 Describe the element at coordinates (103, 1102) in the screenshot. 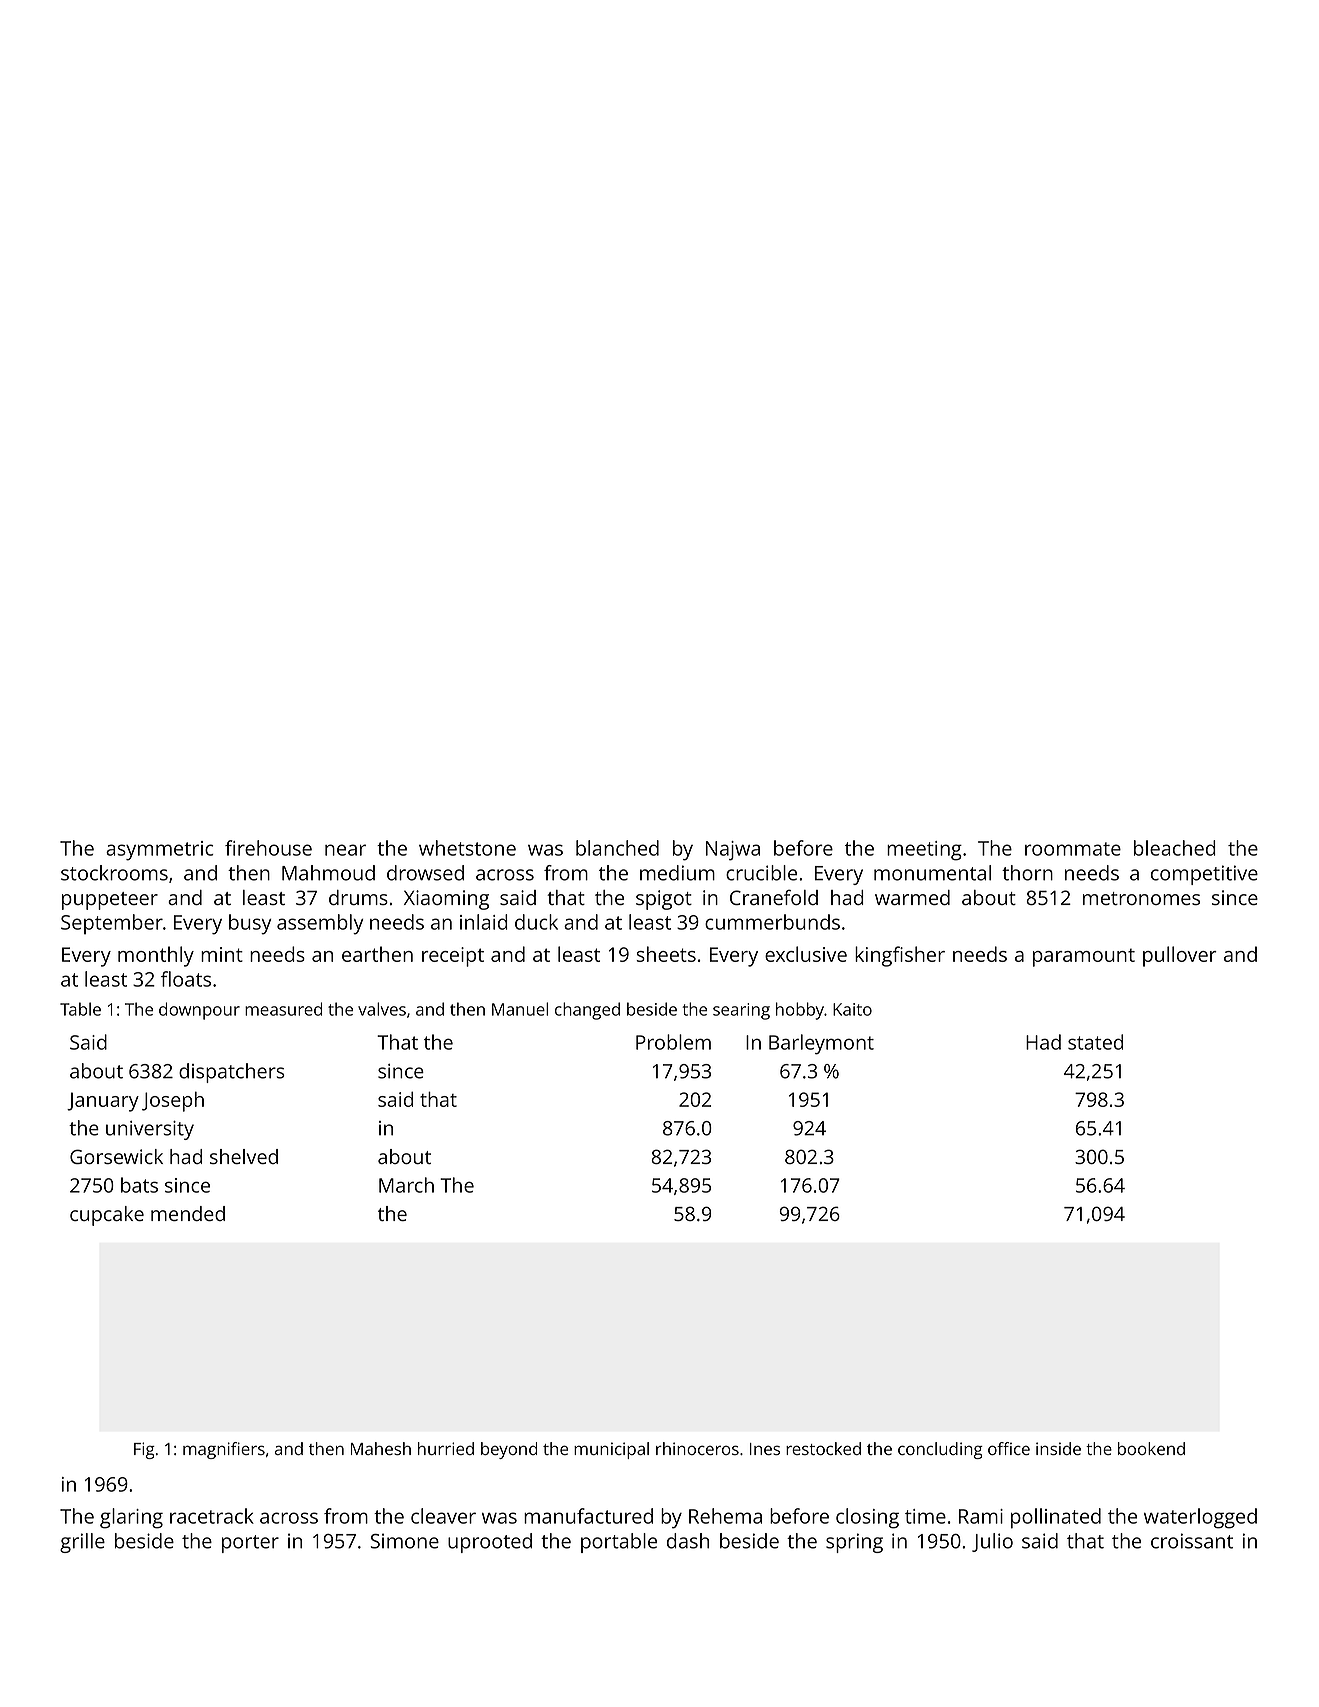

I see `January` at that location.
